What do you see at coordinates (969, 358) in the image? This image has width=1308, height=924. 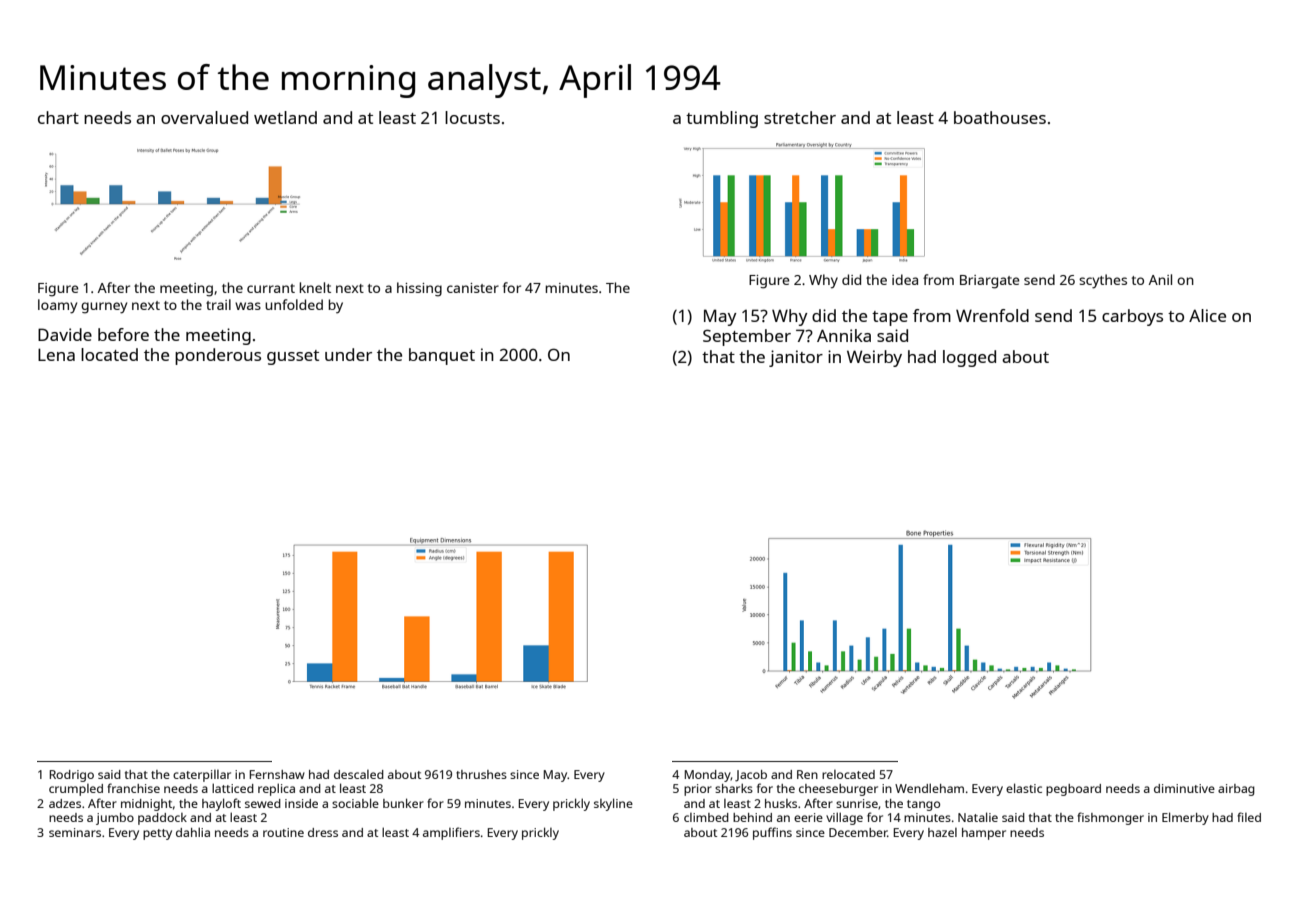 I see `logged` at bounding box center [969, 358].
